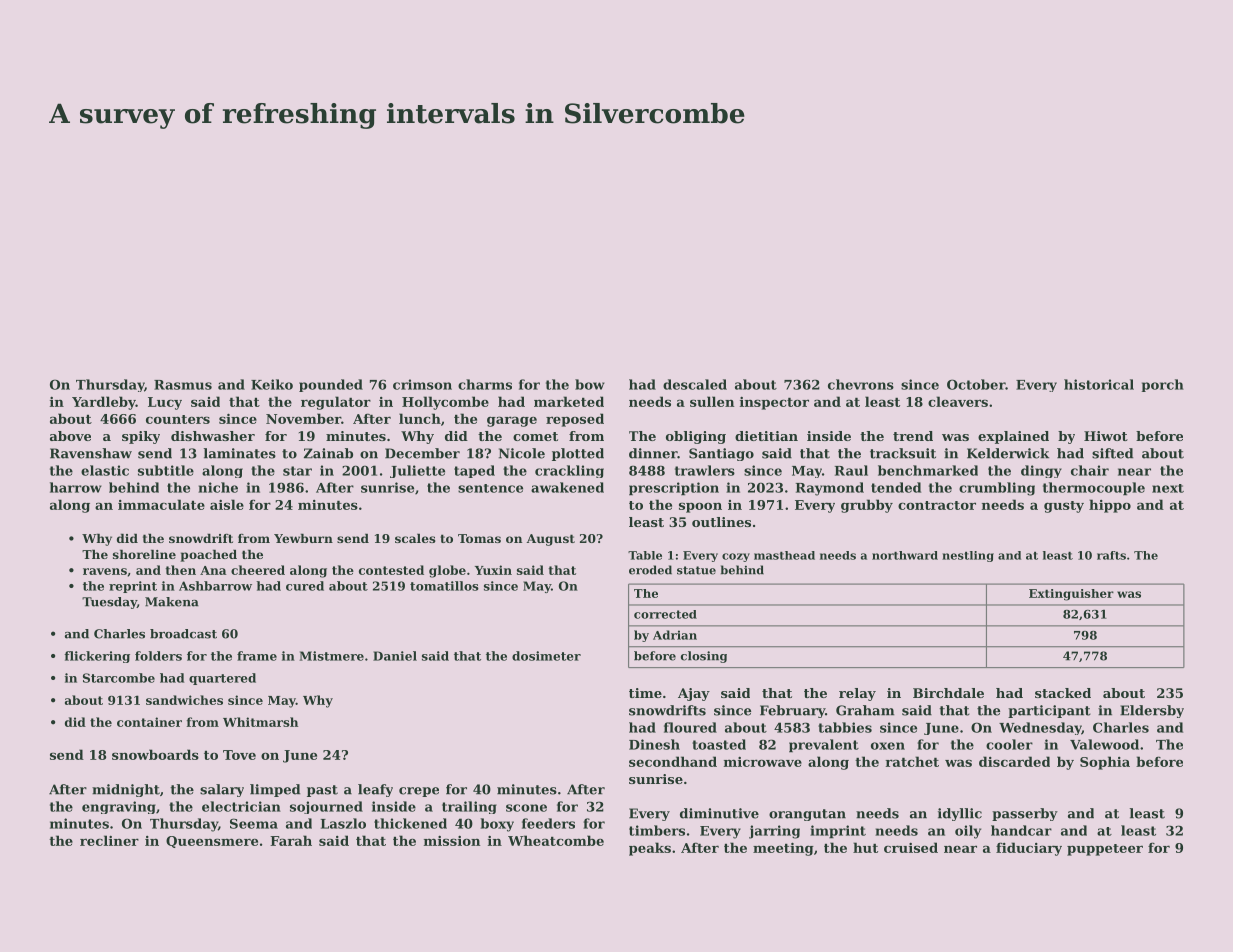  Describe the element at coordinates (485, 384) in the screenshot. I see `charms` at that location.
